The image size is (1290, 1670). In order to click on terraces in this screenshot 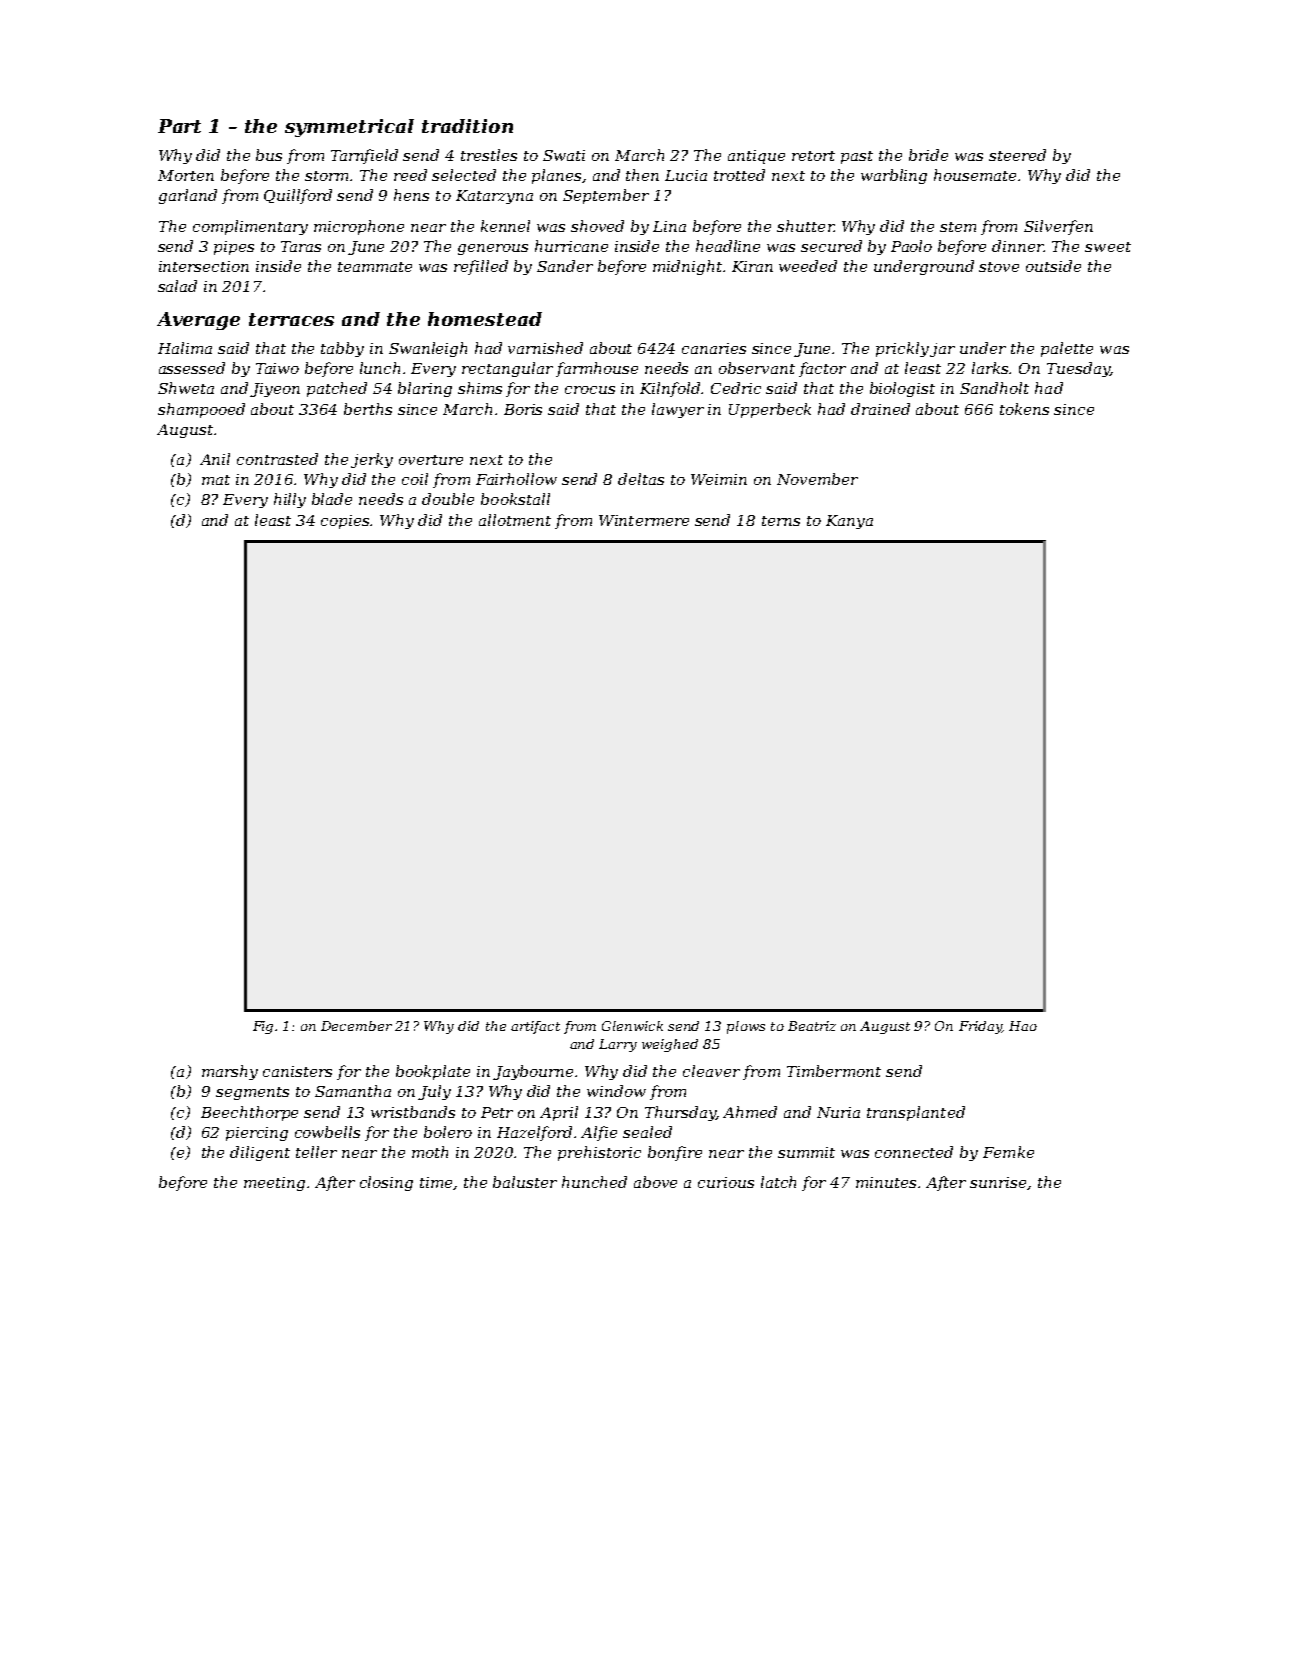, I will do `click(291, 319)`.
